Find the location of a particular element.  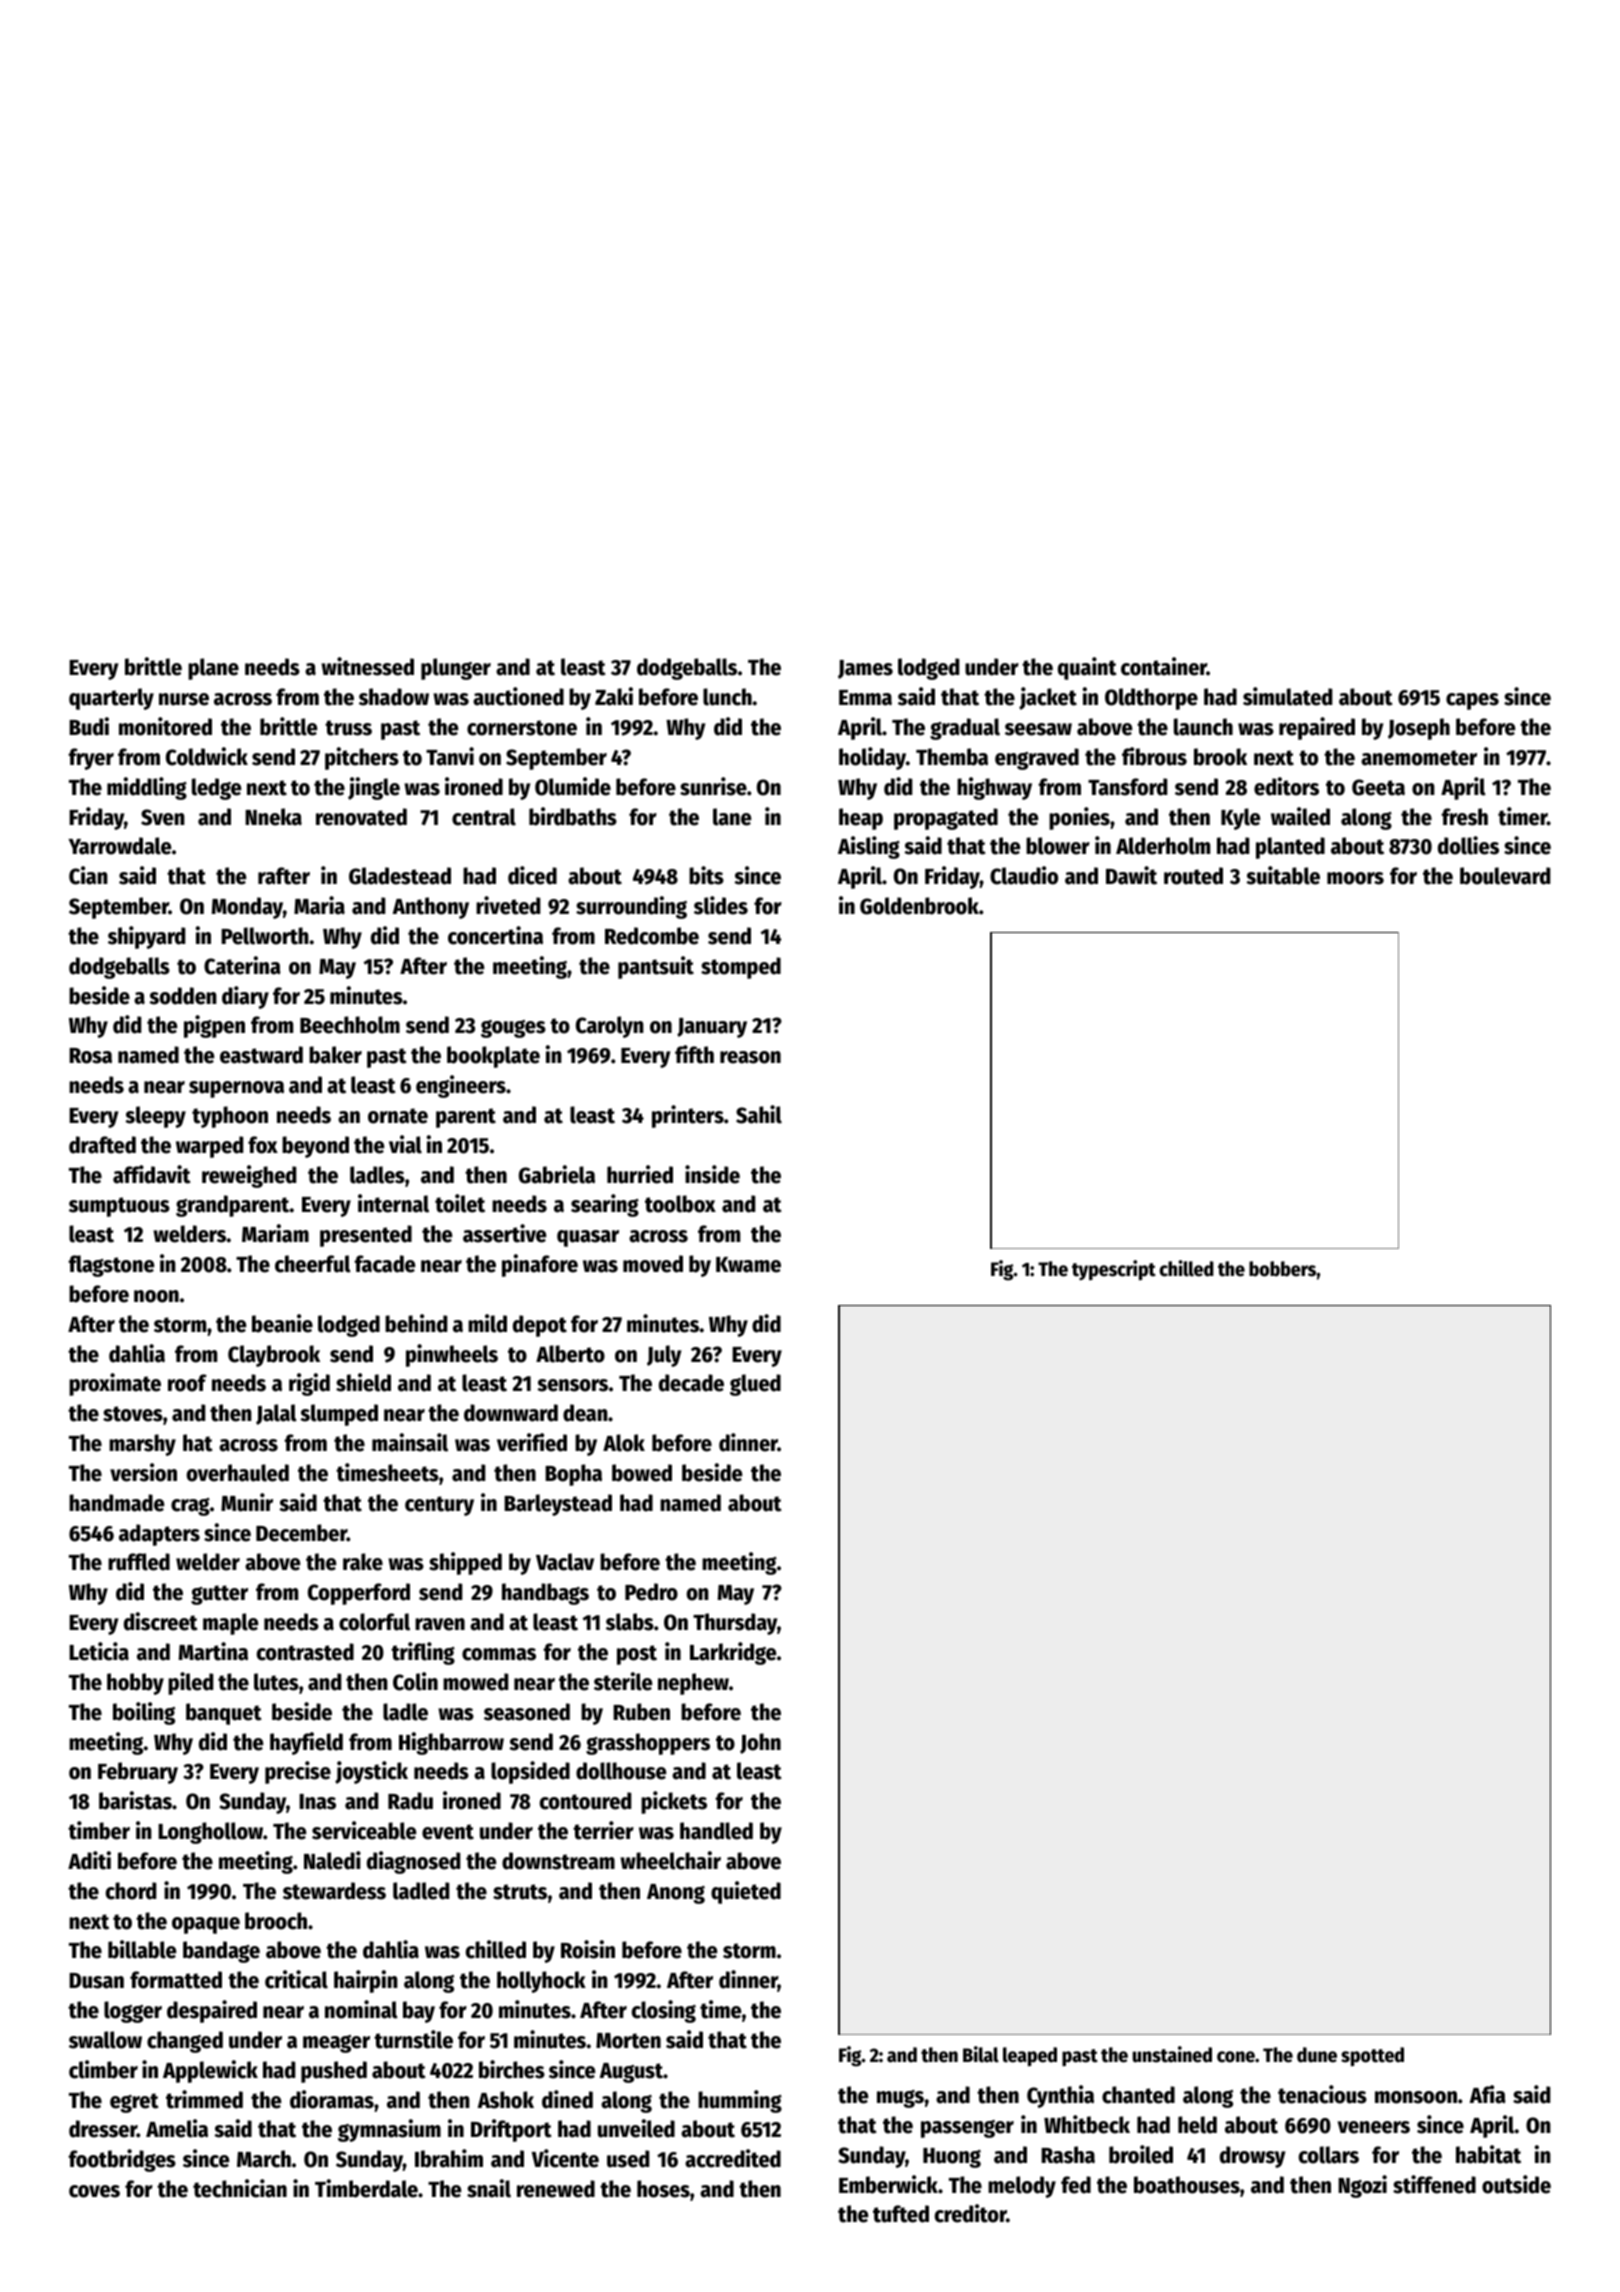

routed is located at coordinates (1193, 876).
